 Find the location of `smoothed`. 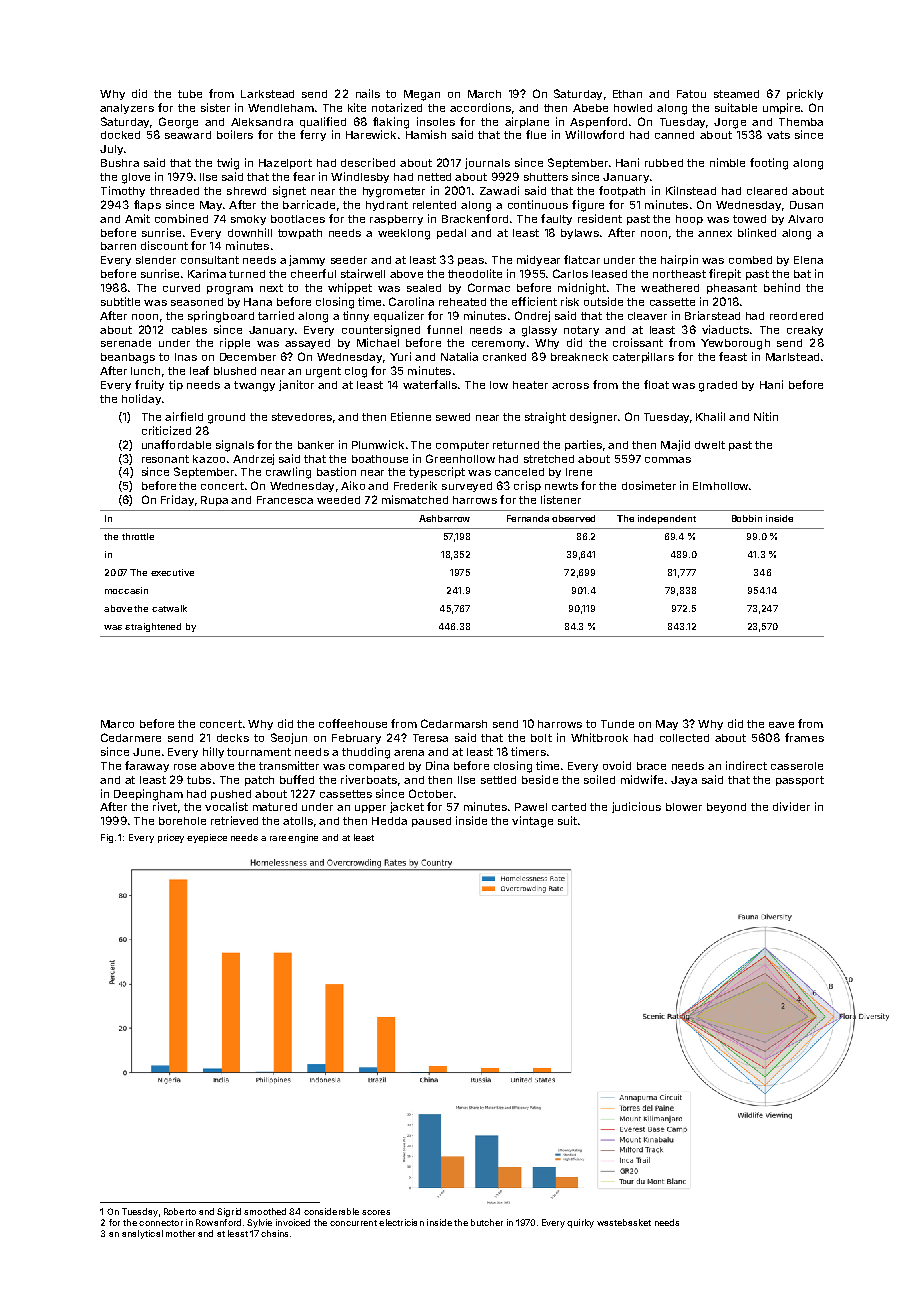

smoothed is located at coordinates (265, 1211).
